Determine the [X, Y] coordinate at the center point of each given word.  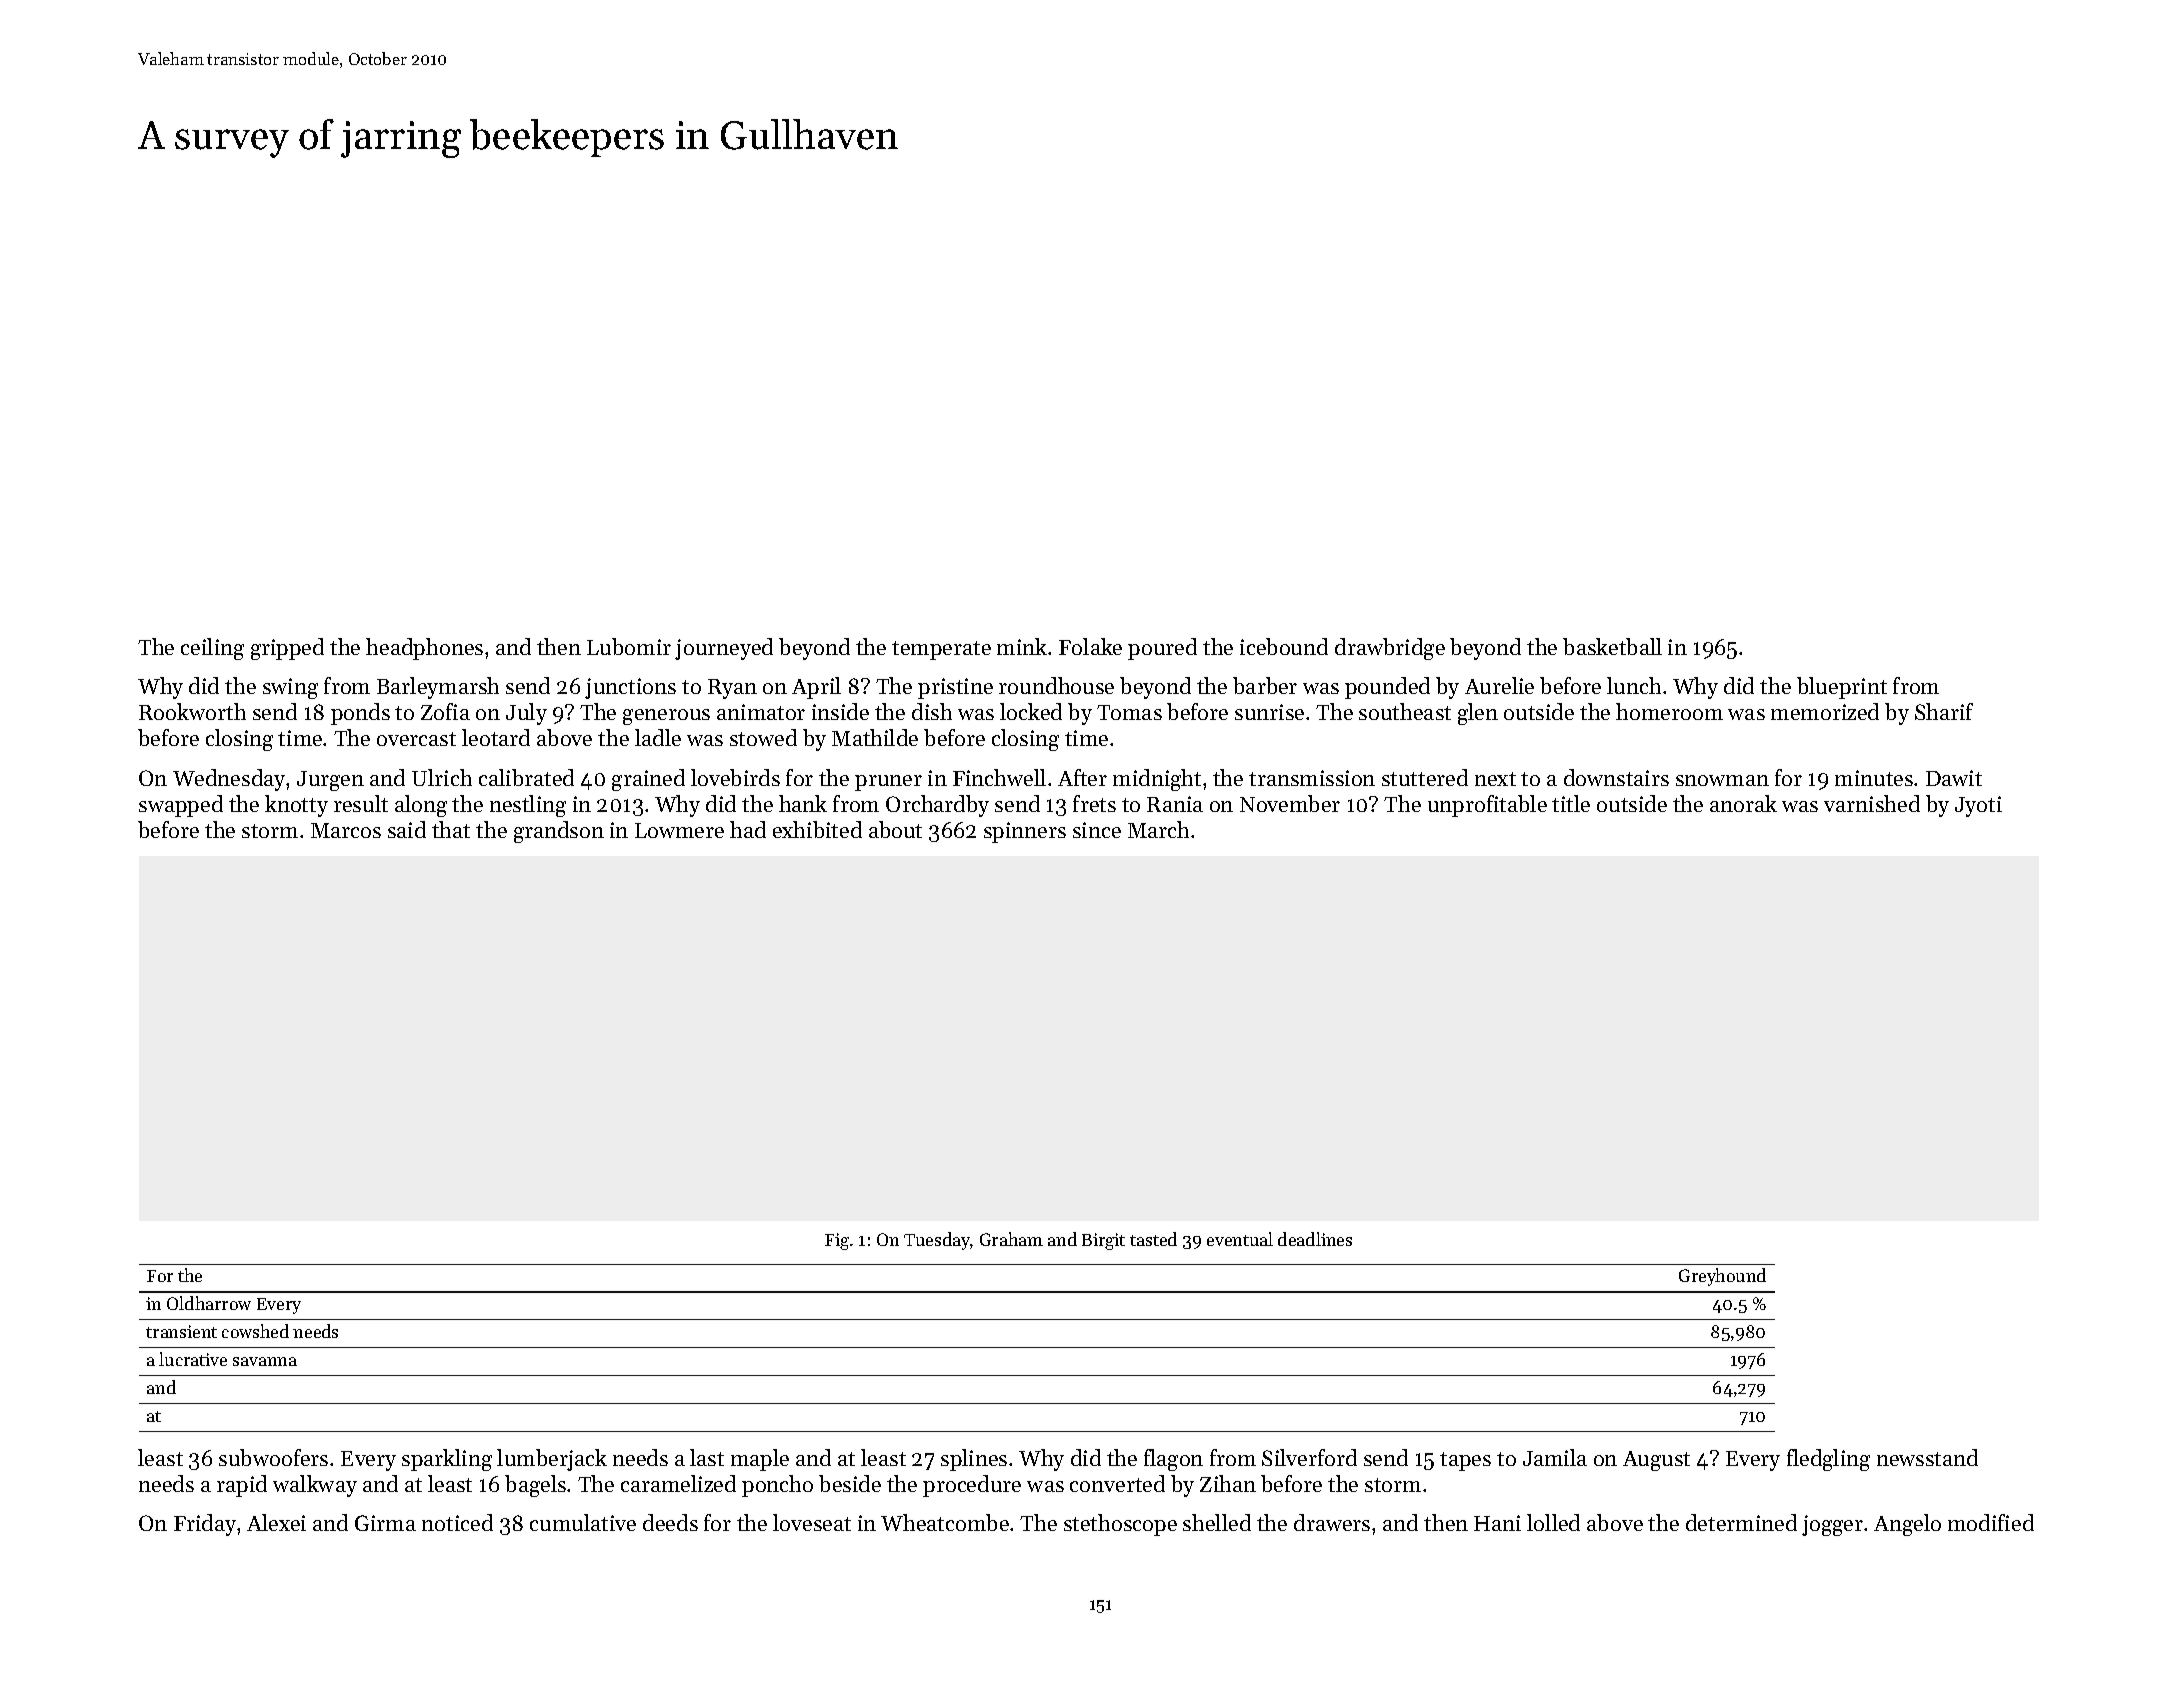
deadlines [1315, 1239]
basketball [1612, 646]
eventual [1240, 1239]
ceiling [212, 649]
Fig [837, 1241]
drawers [1332, 1522]
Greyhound [1722, 1277]
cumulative [583, 1522]
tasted [1153, 1239]
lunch [1634, 685]
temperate [941, 650]
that [451, 829]
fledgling [1828, 1460]
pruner [888, 783]
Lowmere [679, 830]
